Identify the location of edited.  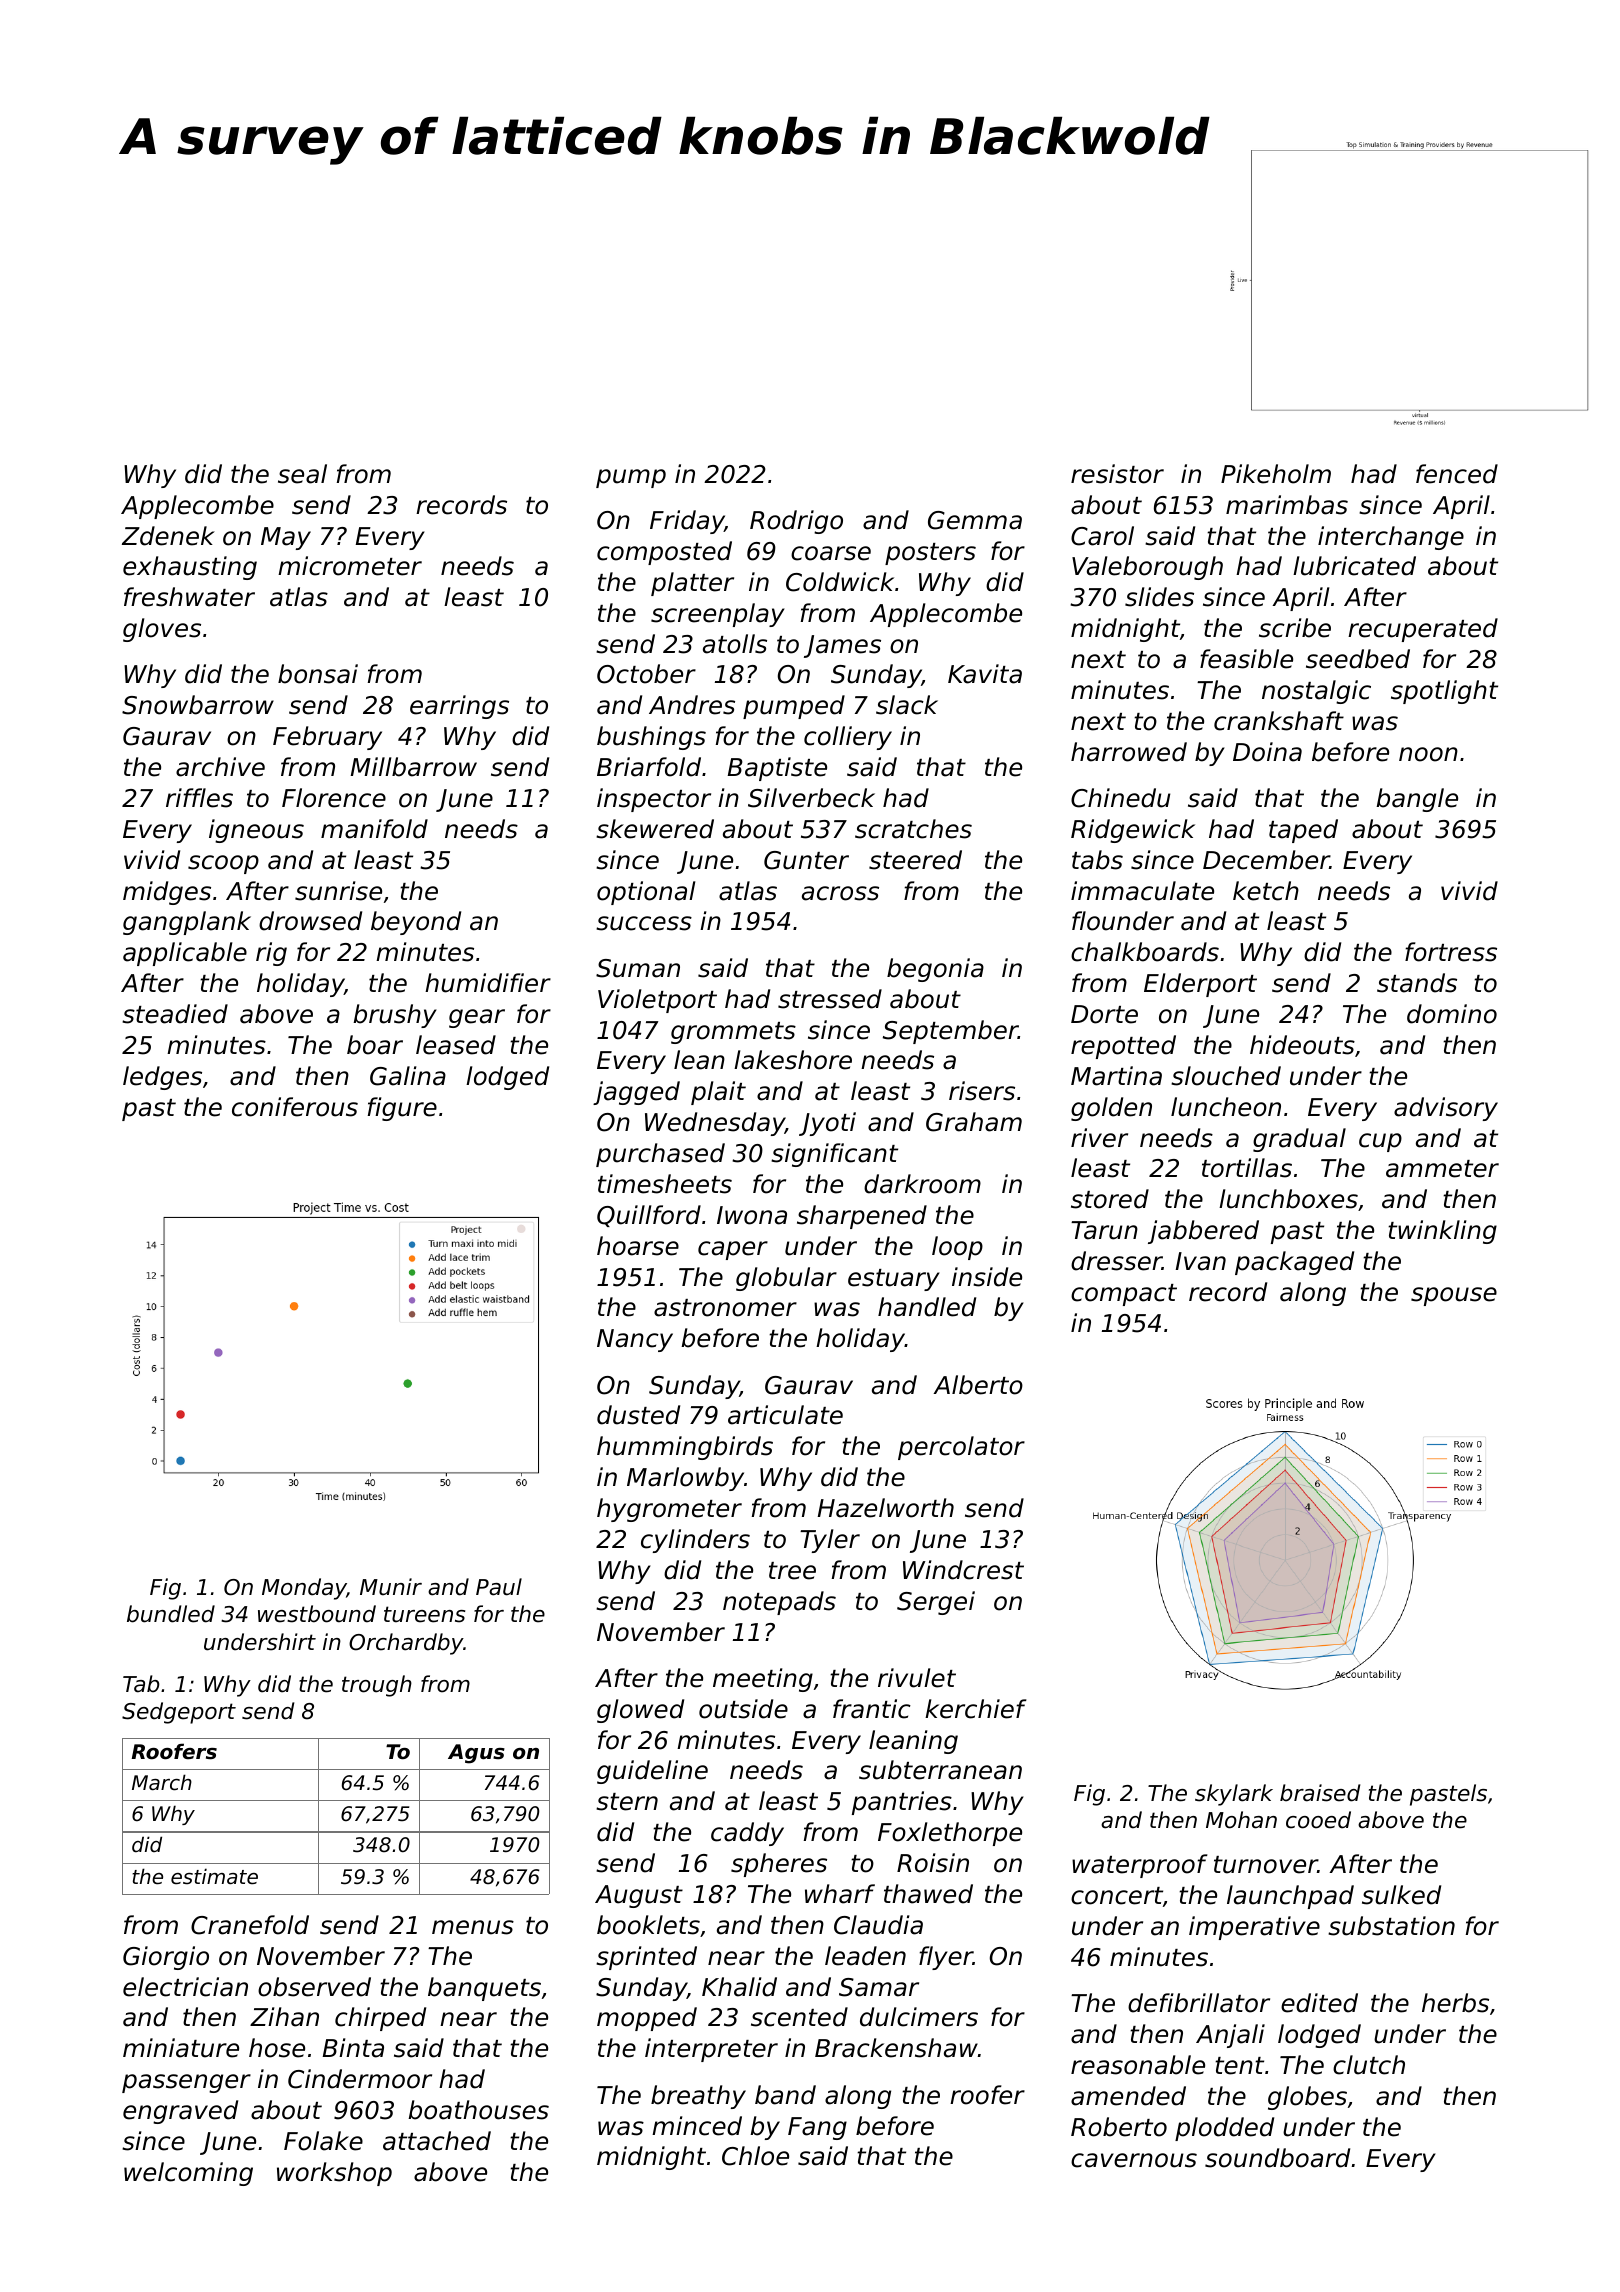
(1319, 2003).
